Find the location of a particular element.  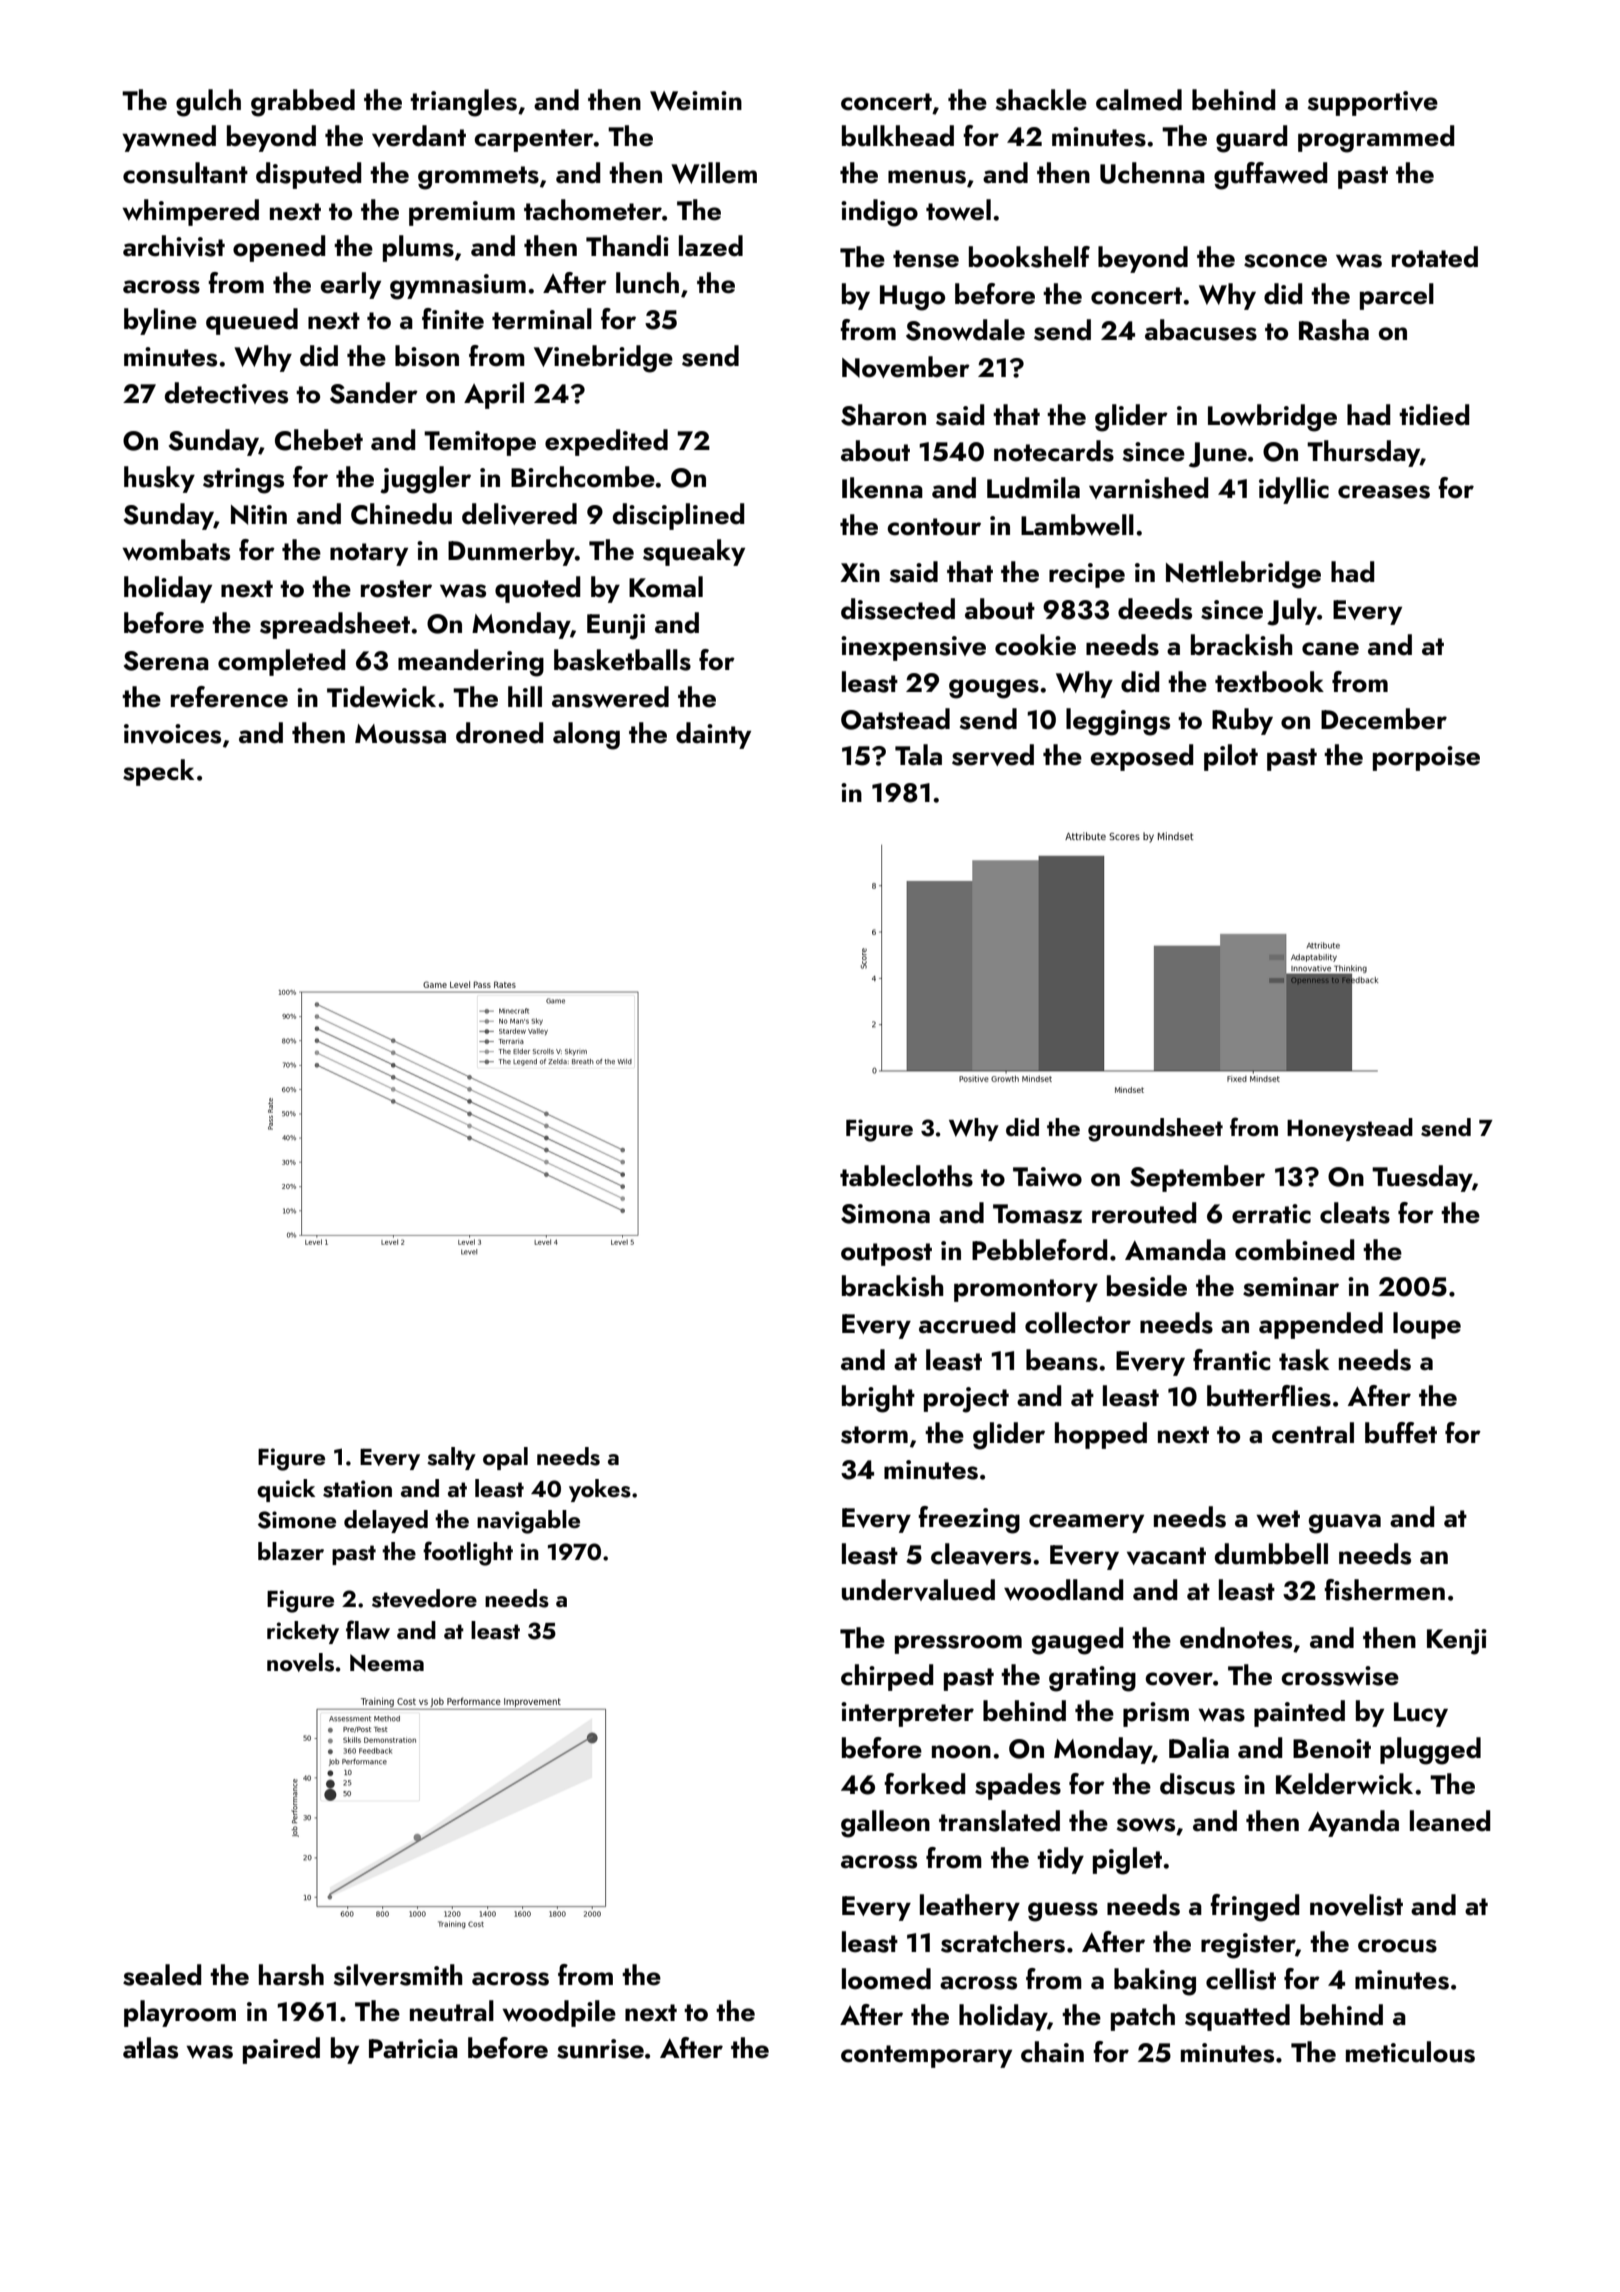

grabbed is located at coordinates (303, 103).
